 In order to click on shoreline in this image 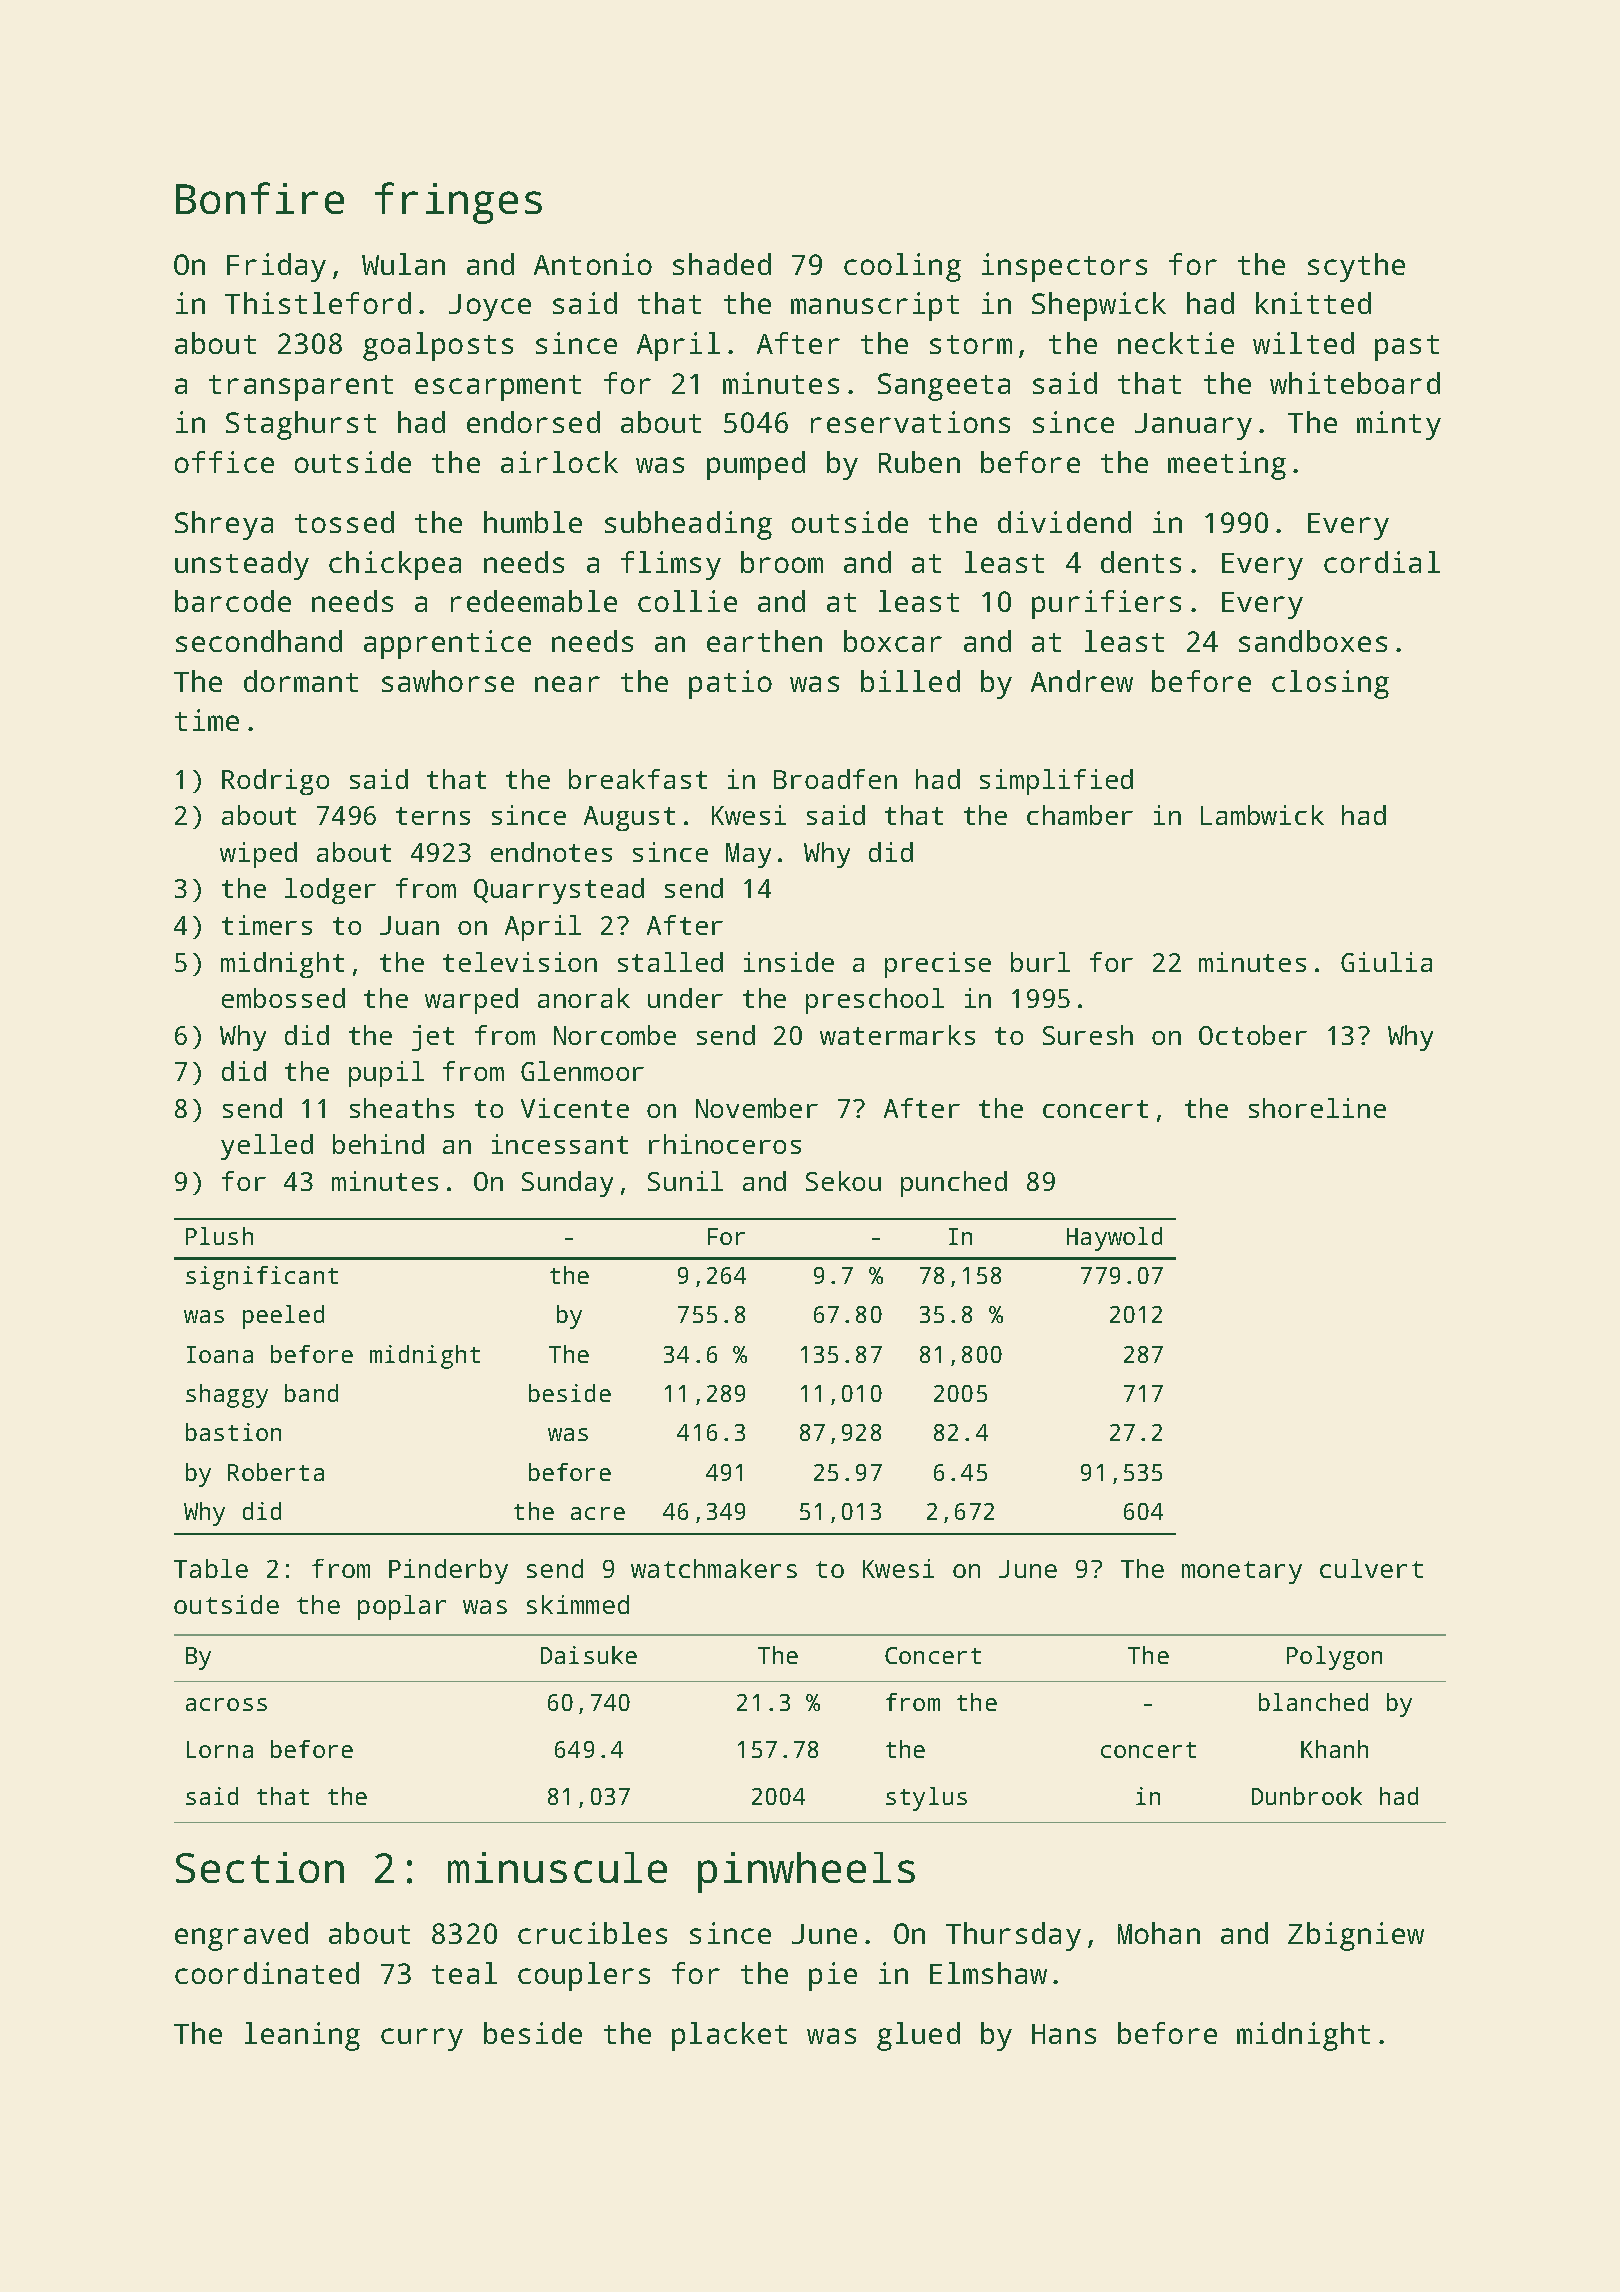, I will do `click(1317, 1108)`.
